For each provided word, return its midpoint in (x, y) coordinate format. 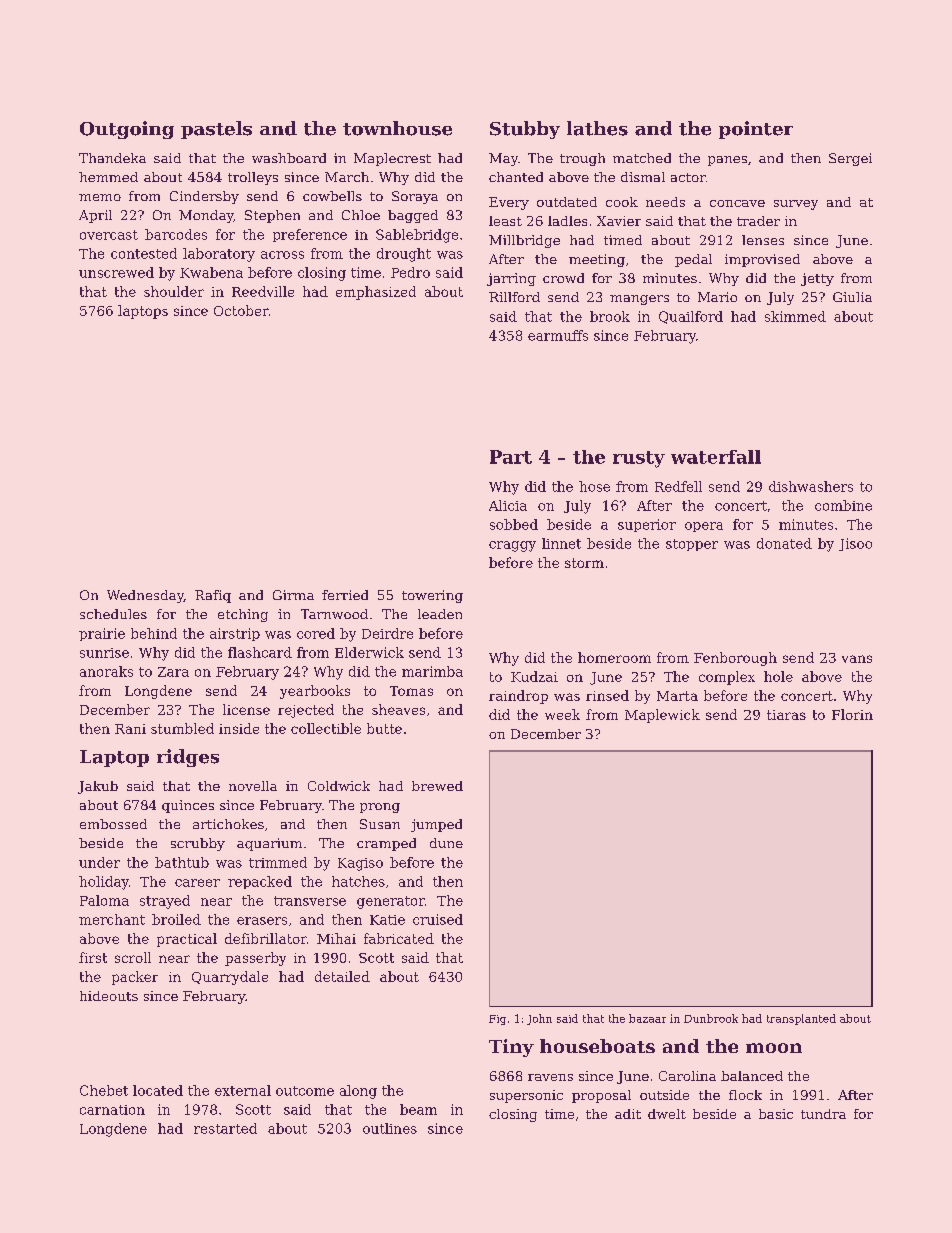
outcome (305, 1091)
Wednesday (145, 596)
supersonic (526, 1096)
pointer (756, 130)
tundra (823, 1114)
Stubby (525, 130)
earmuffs (558, 335)
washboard (289, 158)
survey (796, 205)
